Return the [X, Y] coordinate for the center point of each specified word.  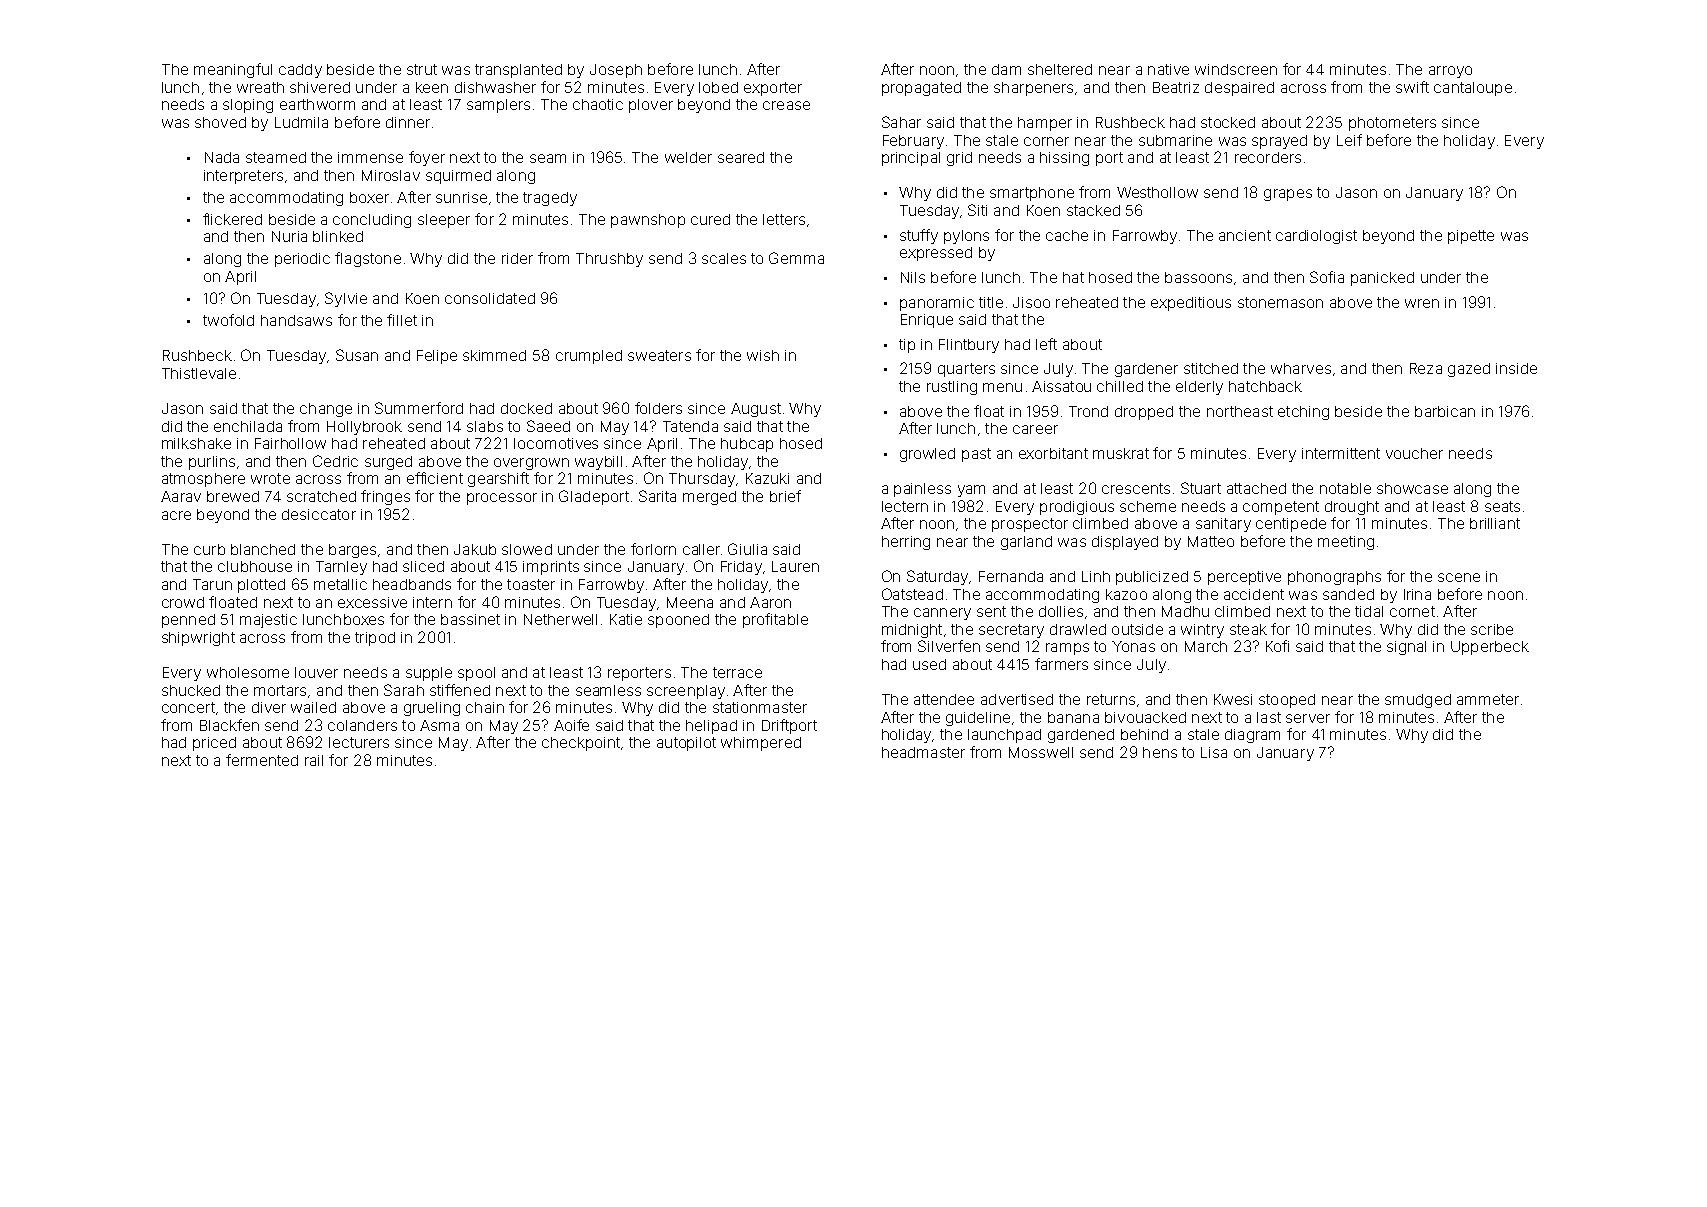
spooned [678, 621]
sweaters [659, 355]
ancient [1245, 235]
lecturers [359, 742]
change [326, 410]
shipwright [198, 639]
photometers [1392, 124]
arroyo [1450, 72]
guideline [978, 719]
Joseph [616, 71]
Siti [977, 210]
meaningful [233, 70]
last [1269, 717]
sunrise [461, 197]
